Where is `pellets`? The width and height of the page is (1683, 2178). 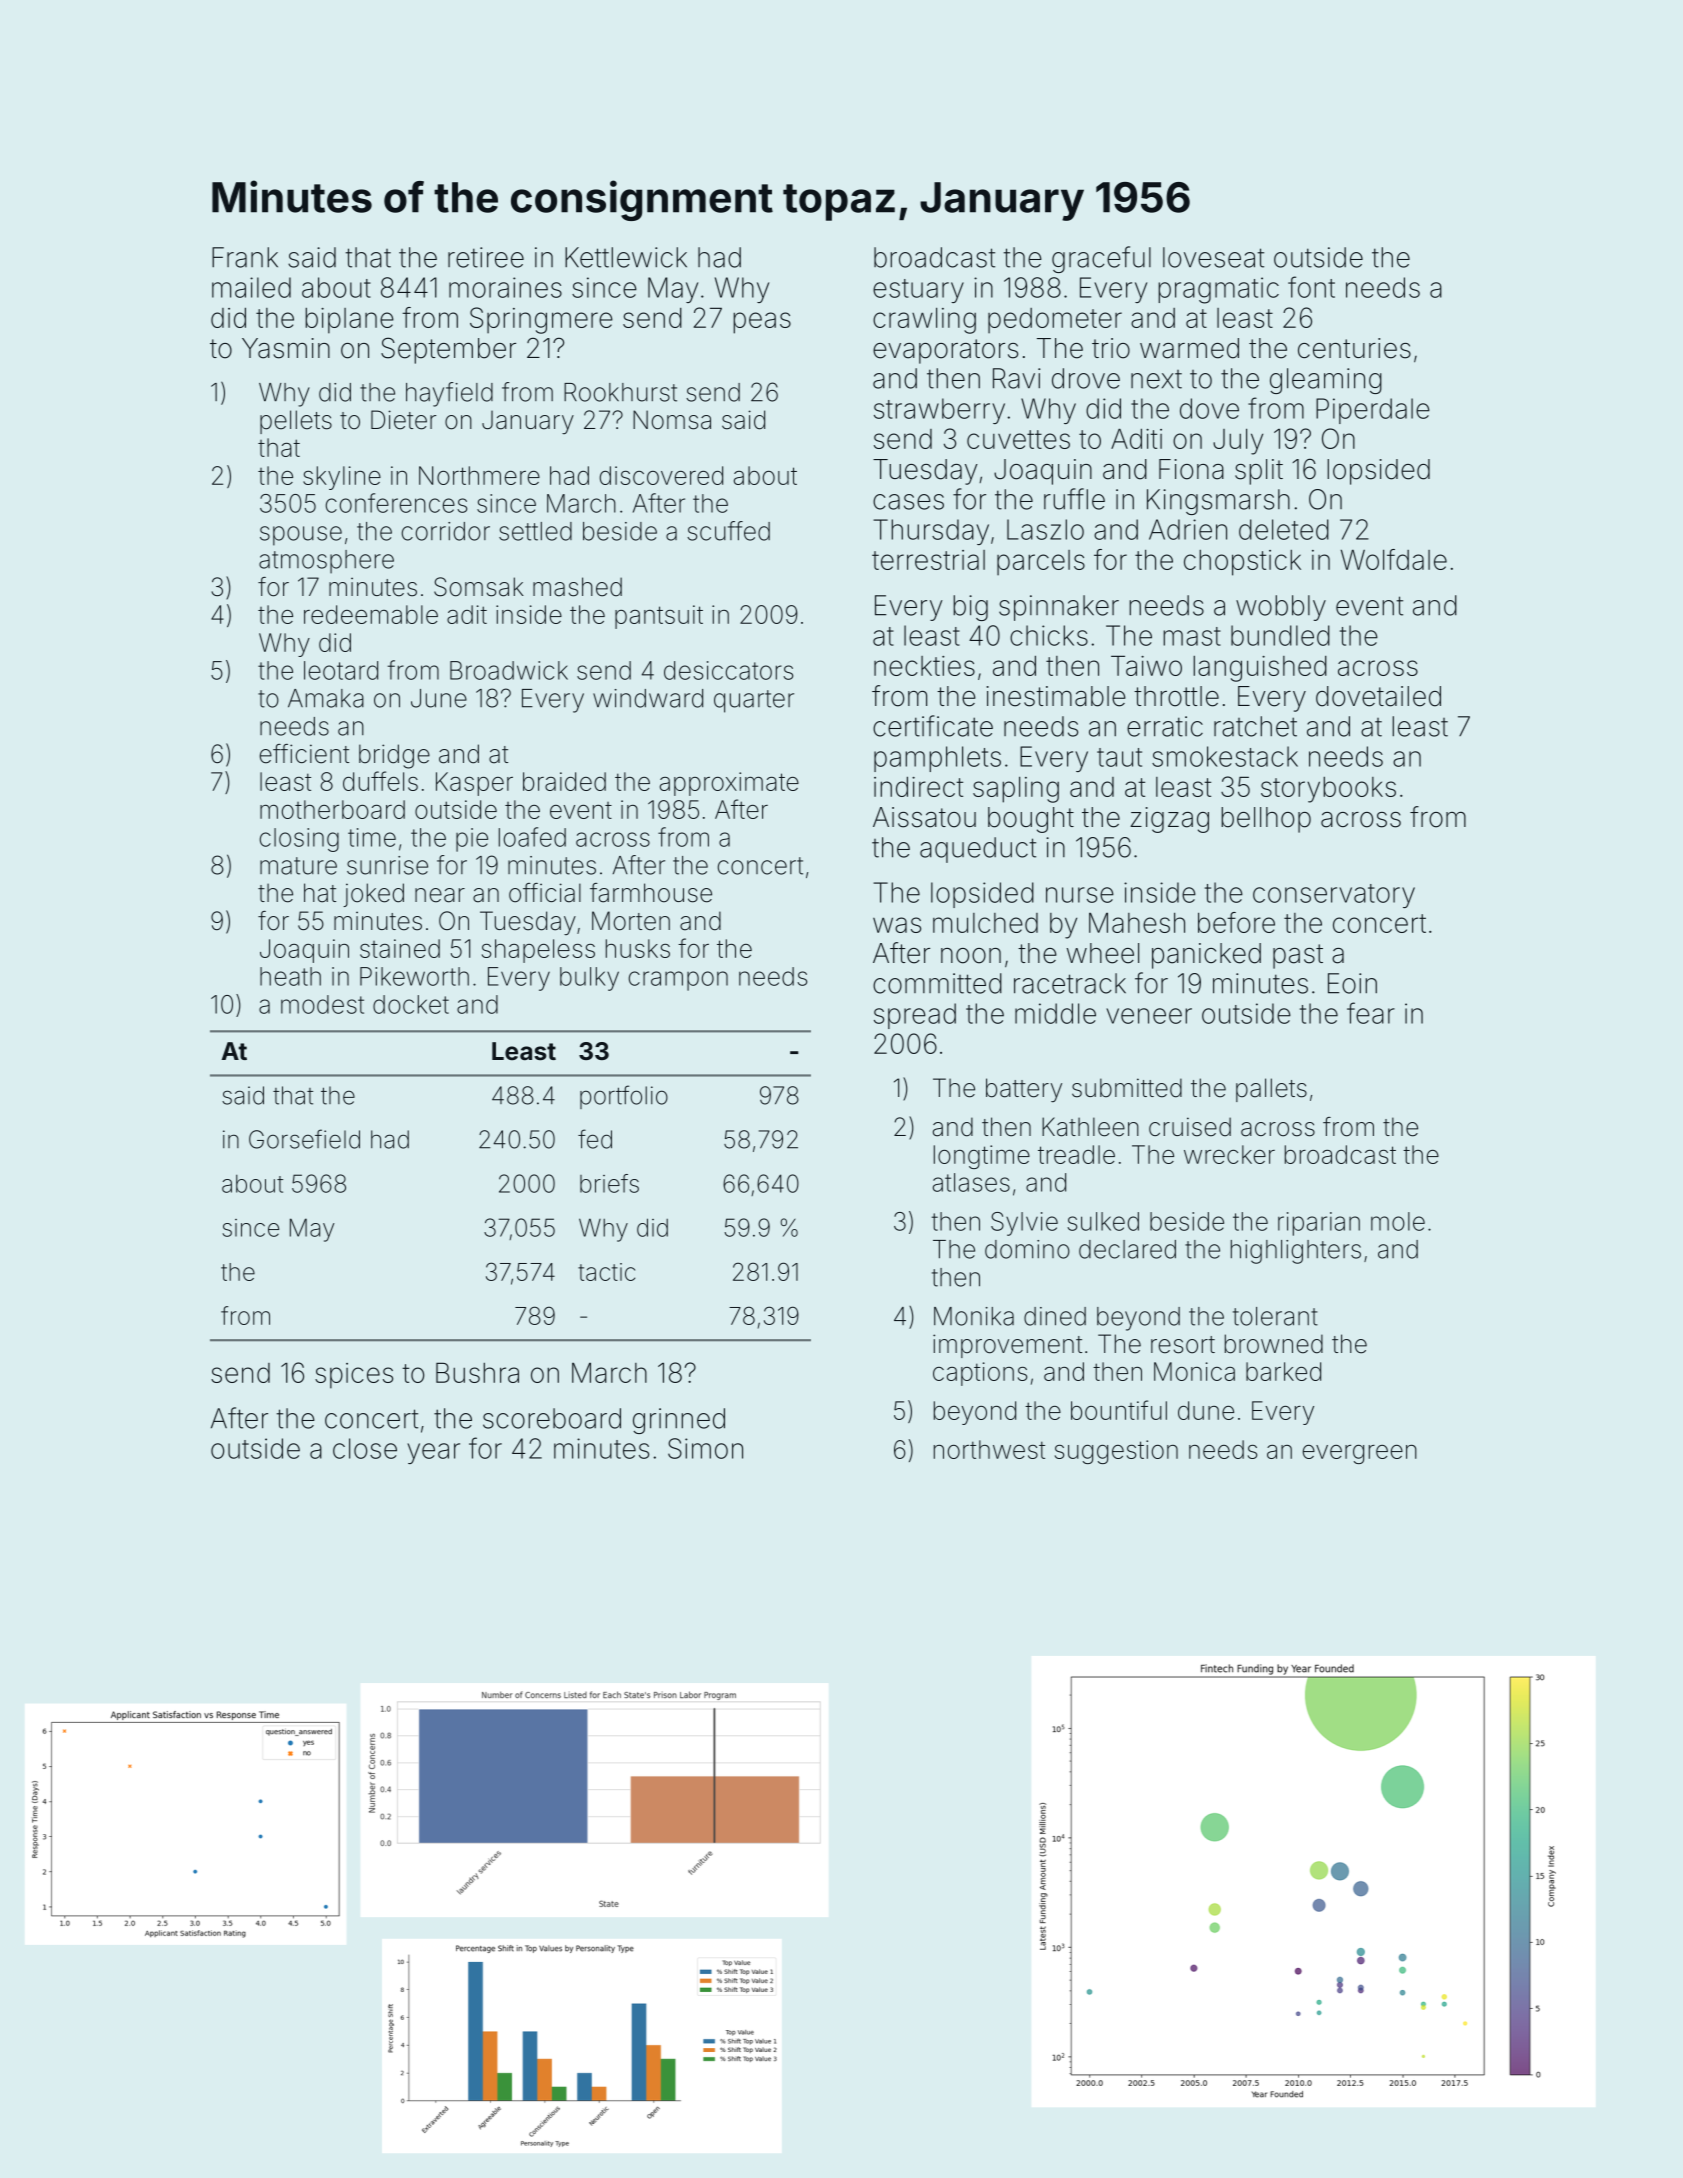
pellets is located at coordinates (296, 422).
